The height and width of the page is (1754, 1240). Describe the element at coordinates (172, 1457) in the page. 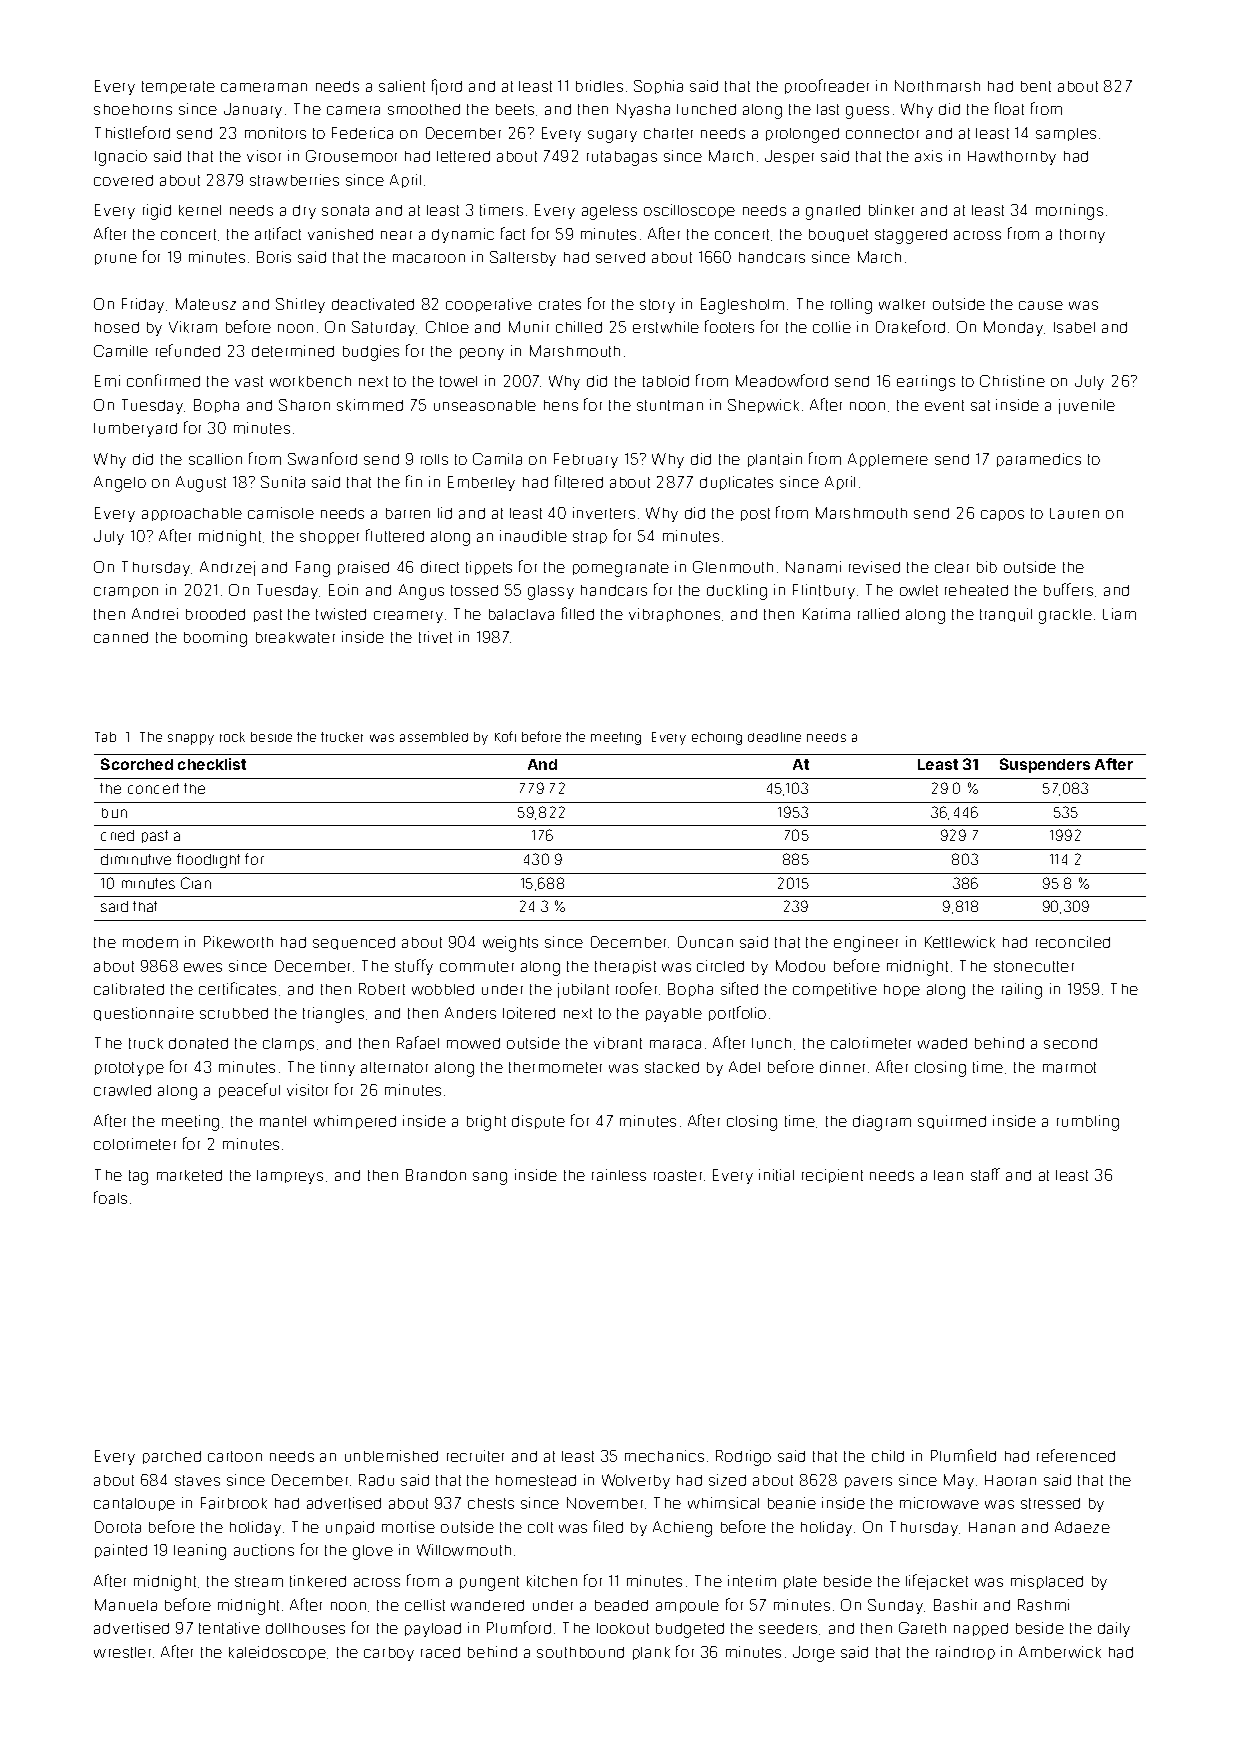

I see `parched` at that location.
